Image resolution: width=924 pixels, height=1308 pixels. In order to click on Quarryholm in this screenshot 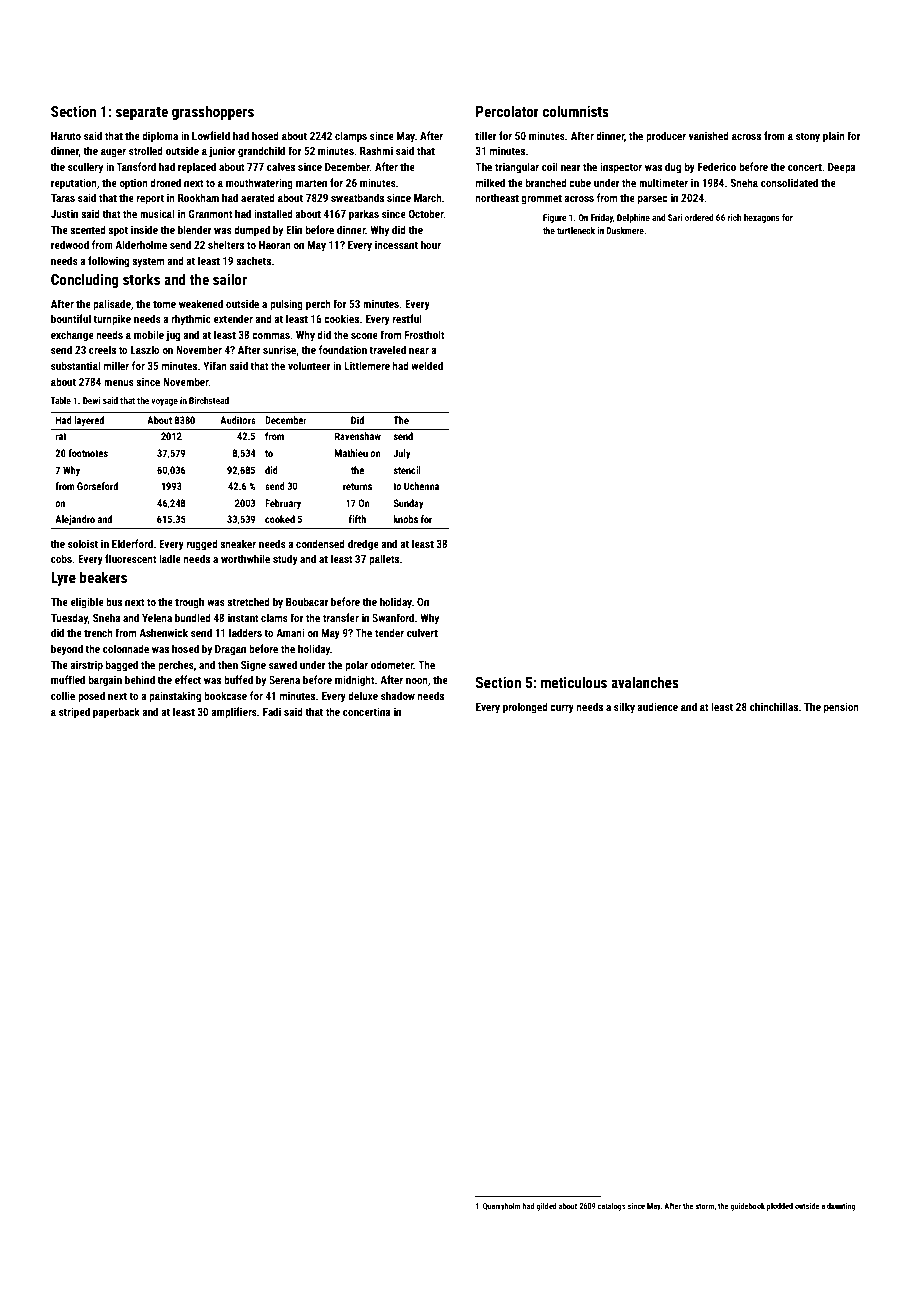, I will do `click(502, 1207)`.
